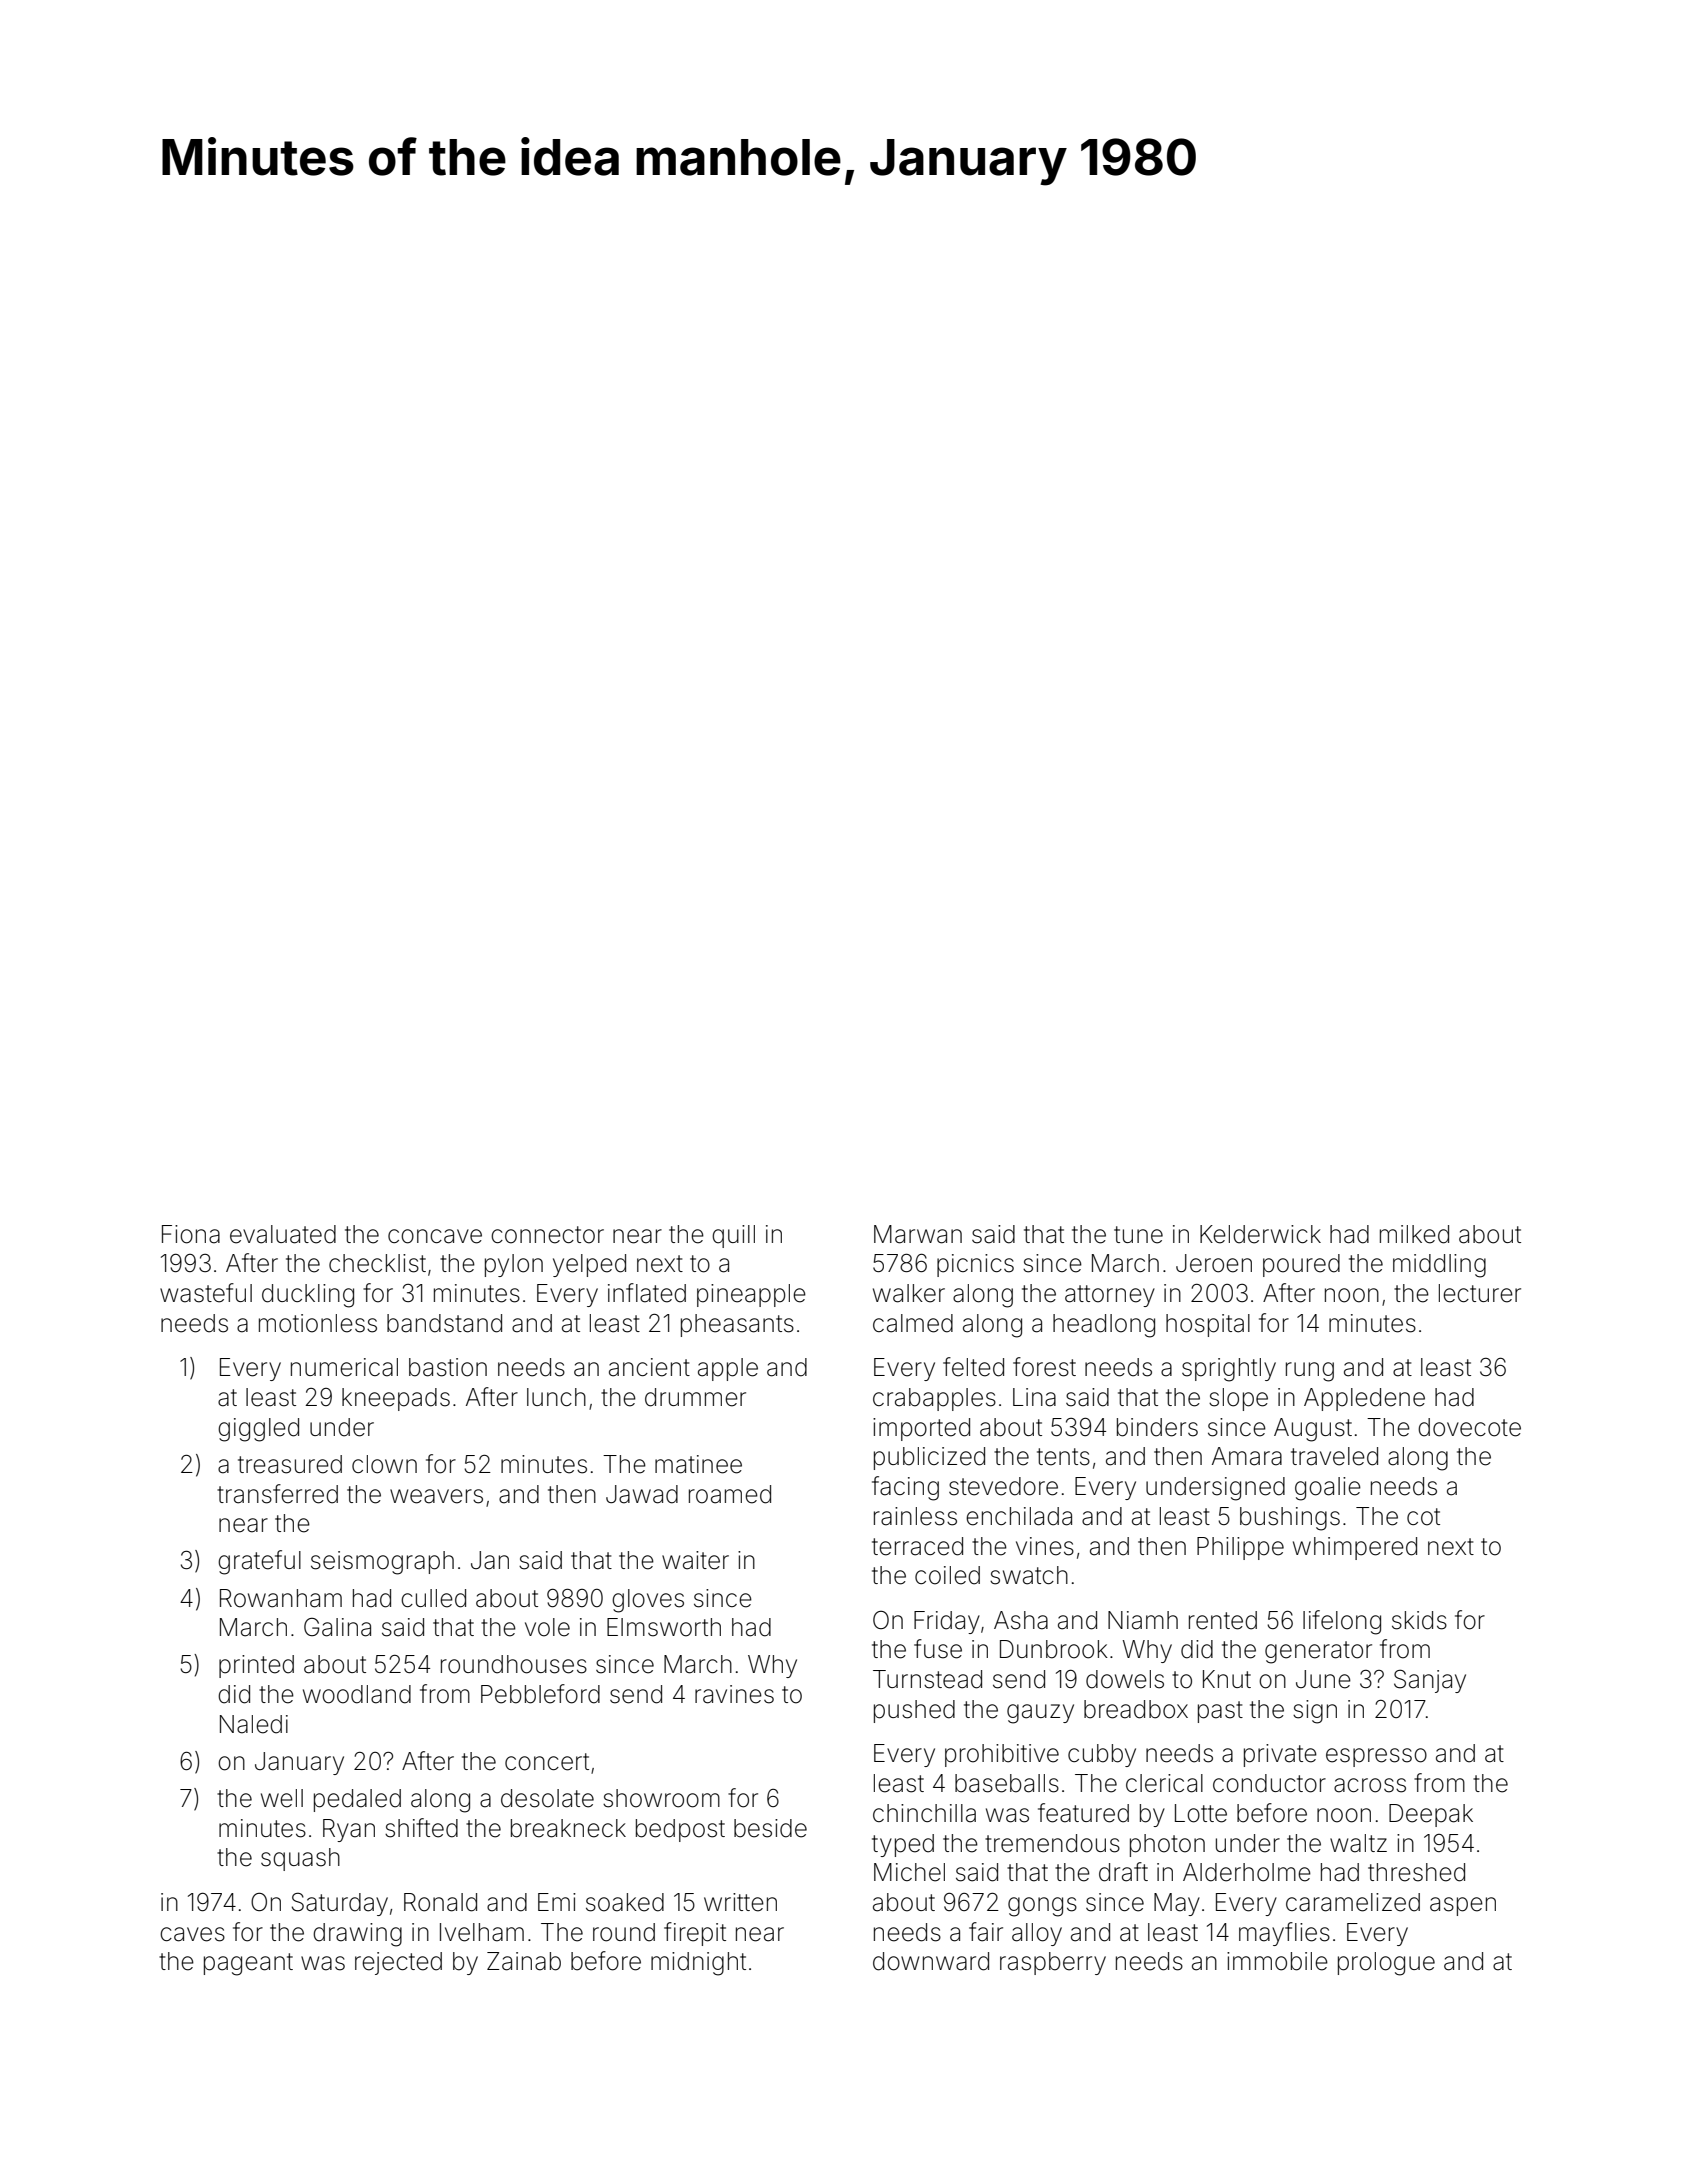 The image size is (1683, 2178). I want to click on weavers, so click(436, 1496).
